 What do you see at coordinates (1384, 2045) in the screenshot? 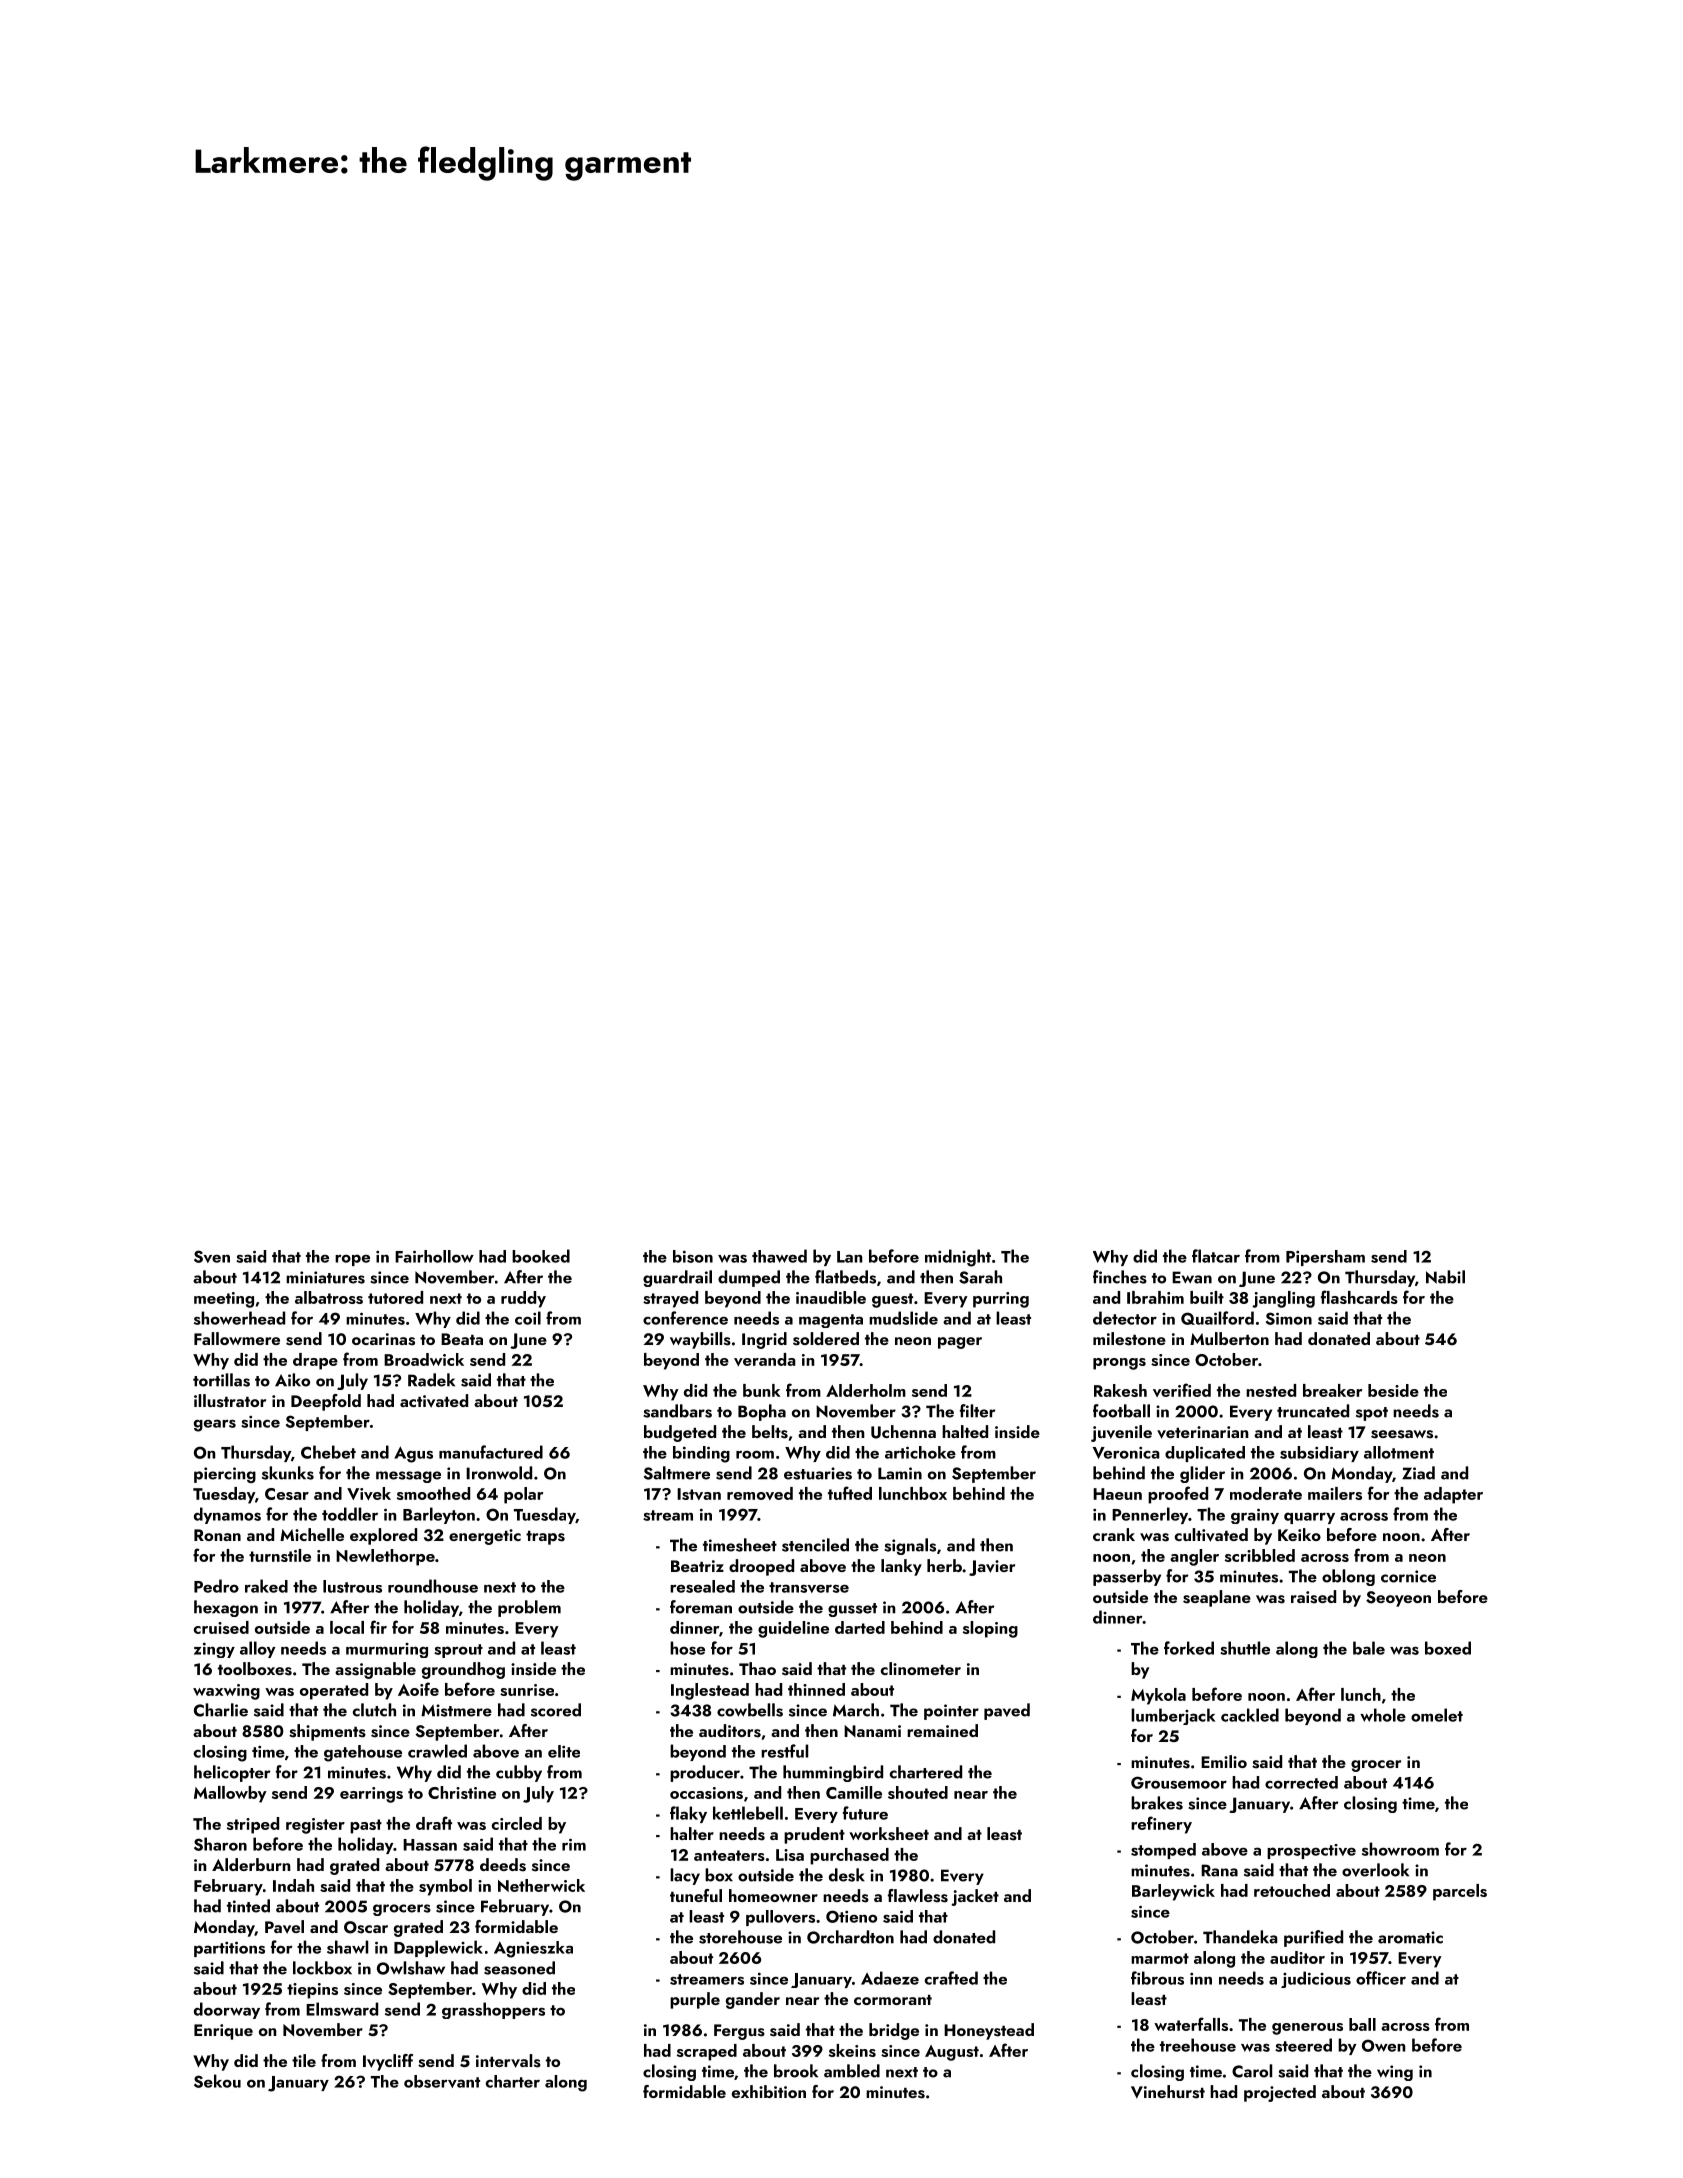
I see `Owen` at bounding box center [1384, 2045].
